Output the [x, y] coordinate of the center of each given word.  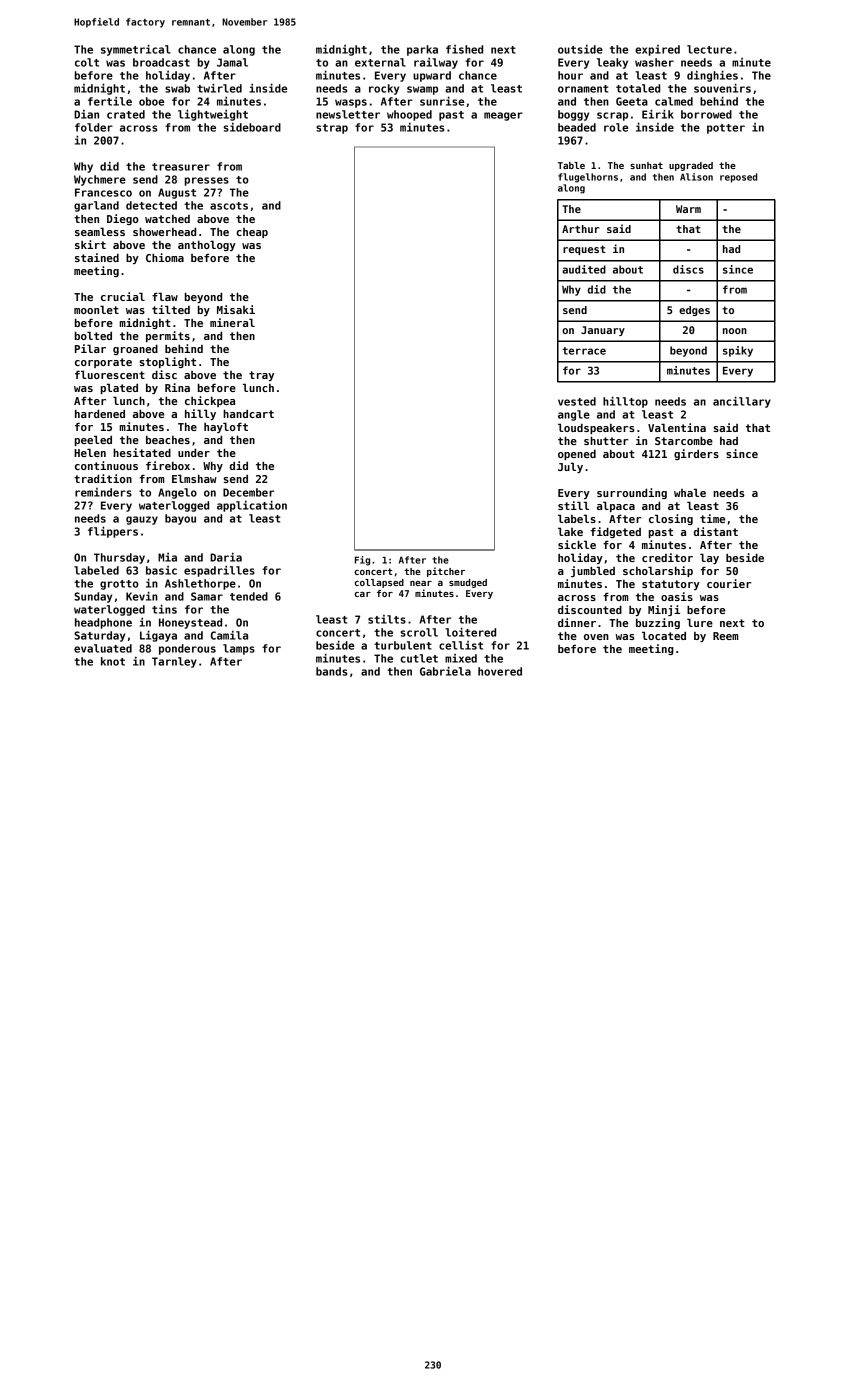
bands [331, 671]
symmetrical [136, 50]
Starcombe [684, 440]
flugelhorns [588, 178]
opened [577, 455]
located [664, 635]
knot [113, 661]
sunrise [442, 101]
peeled [93, 440]
